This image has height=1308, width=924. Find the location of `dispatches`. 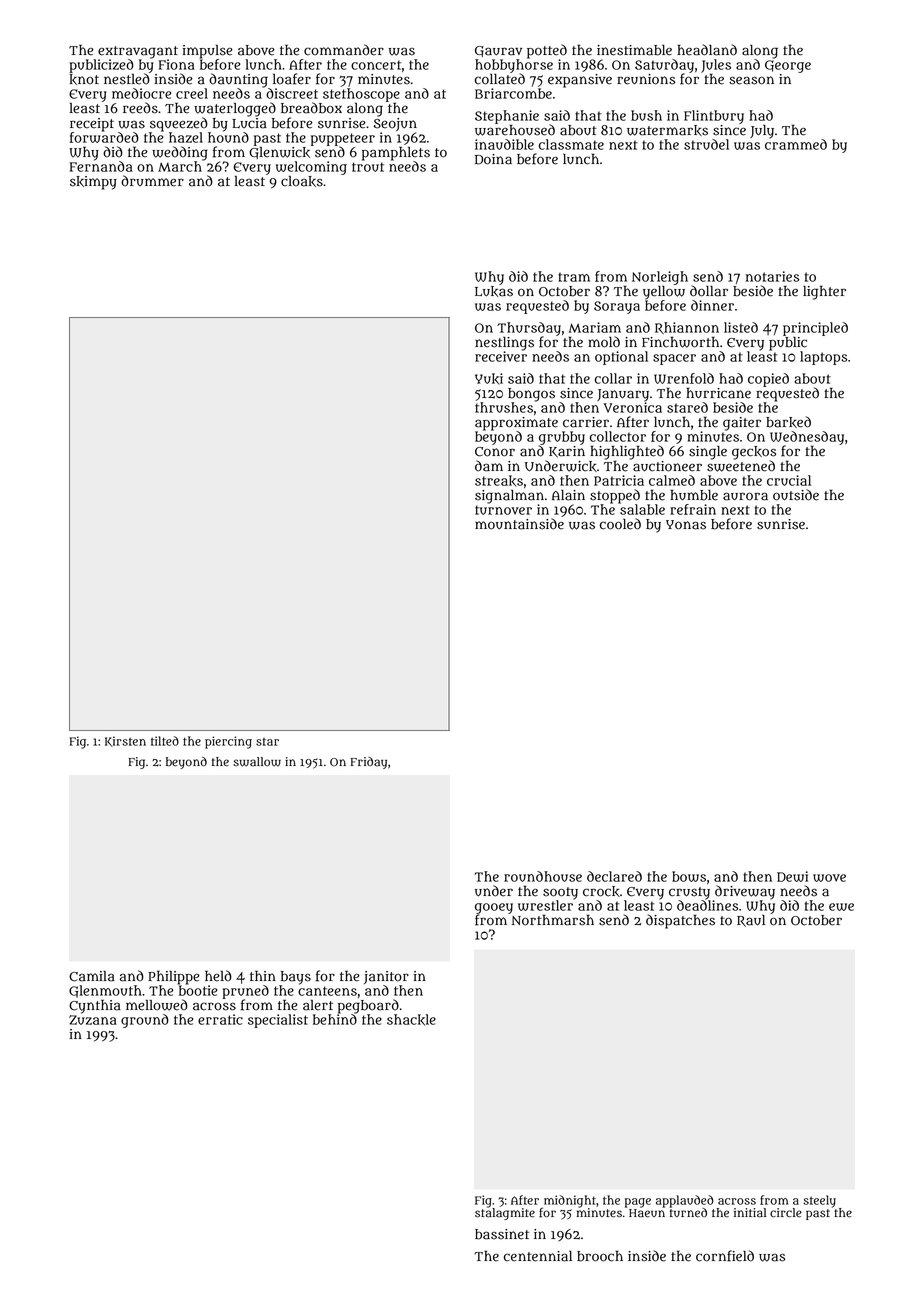

dispatches is located at coordinates (680, 921).
